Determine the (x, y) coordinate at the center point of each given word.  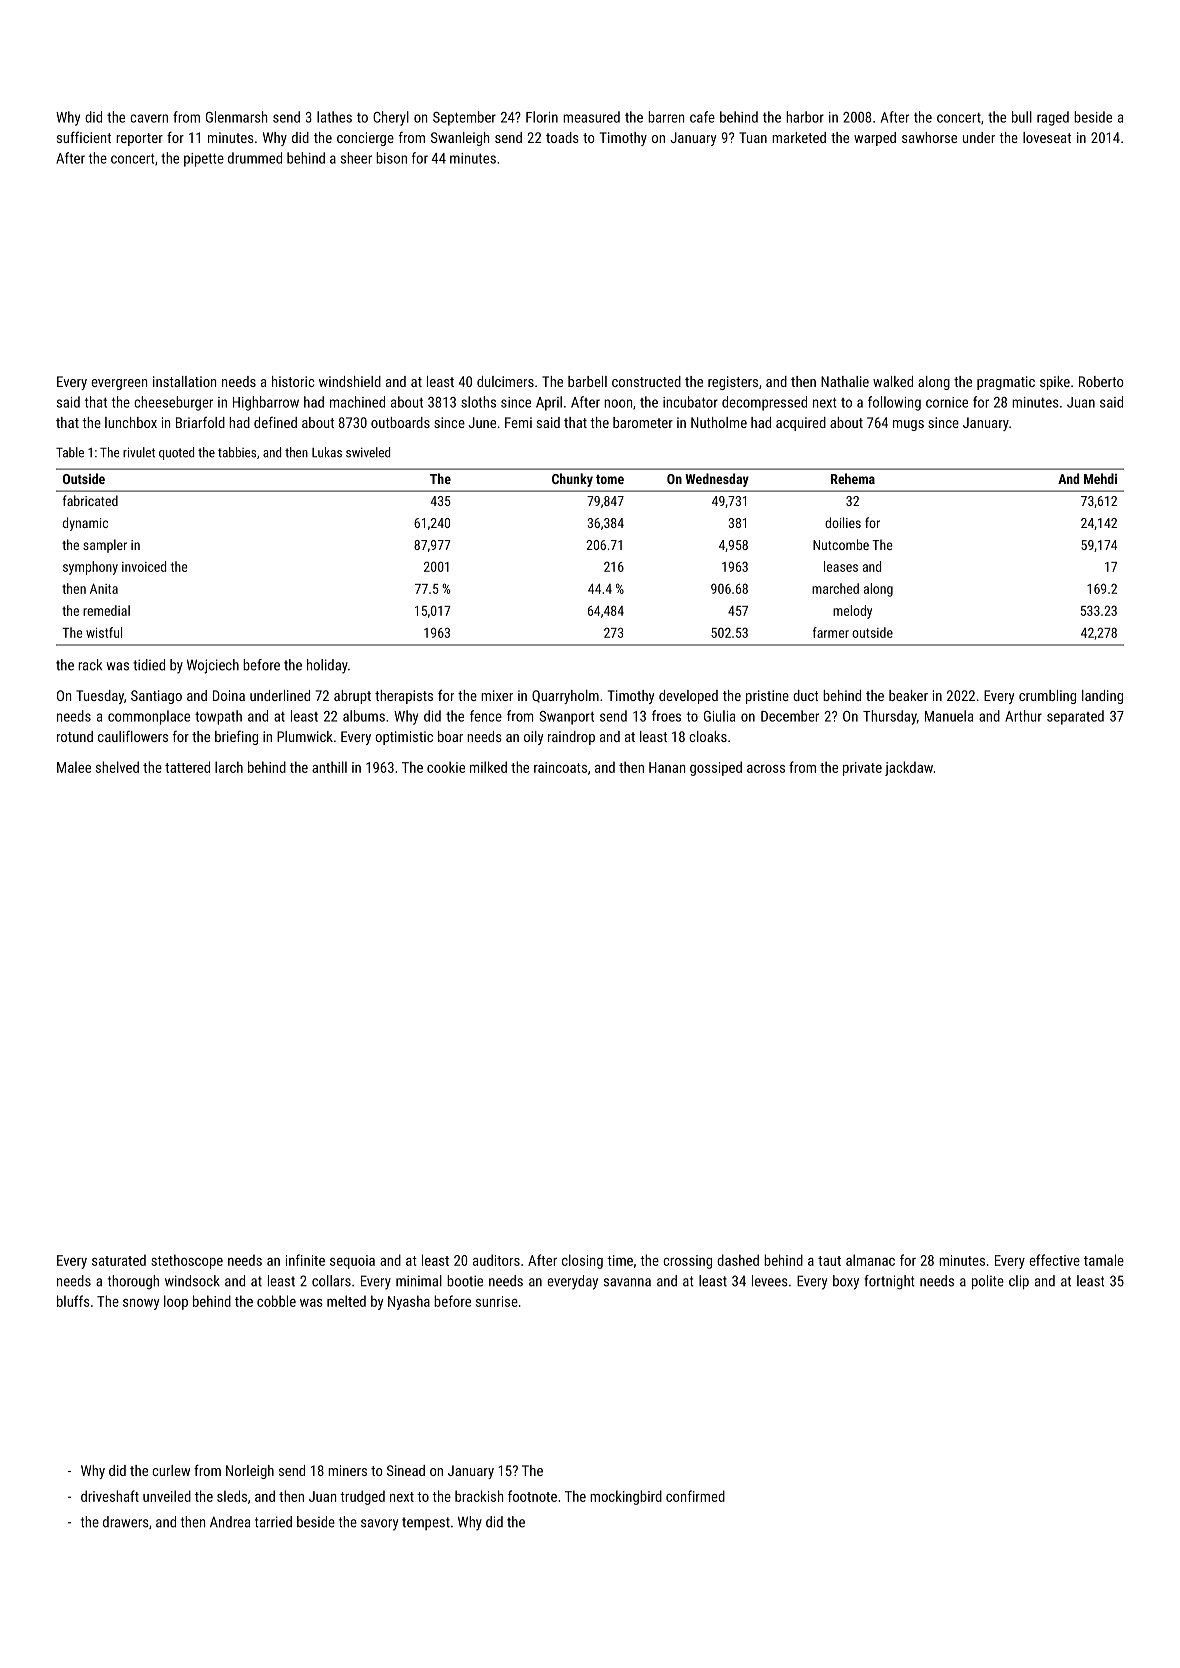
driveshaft (110, 1496)
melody (852, 612)
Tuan (753, 137)
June (482, 422)
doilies (843, 522)
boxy (846, 1282)
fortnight (889, 1282)
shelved (117, 767)
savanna (627, 1282)
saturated (119, 1260)
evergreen (119, 384)
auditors (496, 1260)
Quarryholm (565, 697)
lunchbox (131, 422)
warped (875, 139)
